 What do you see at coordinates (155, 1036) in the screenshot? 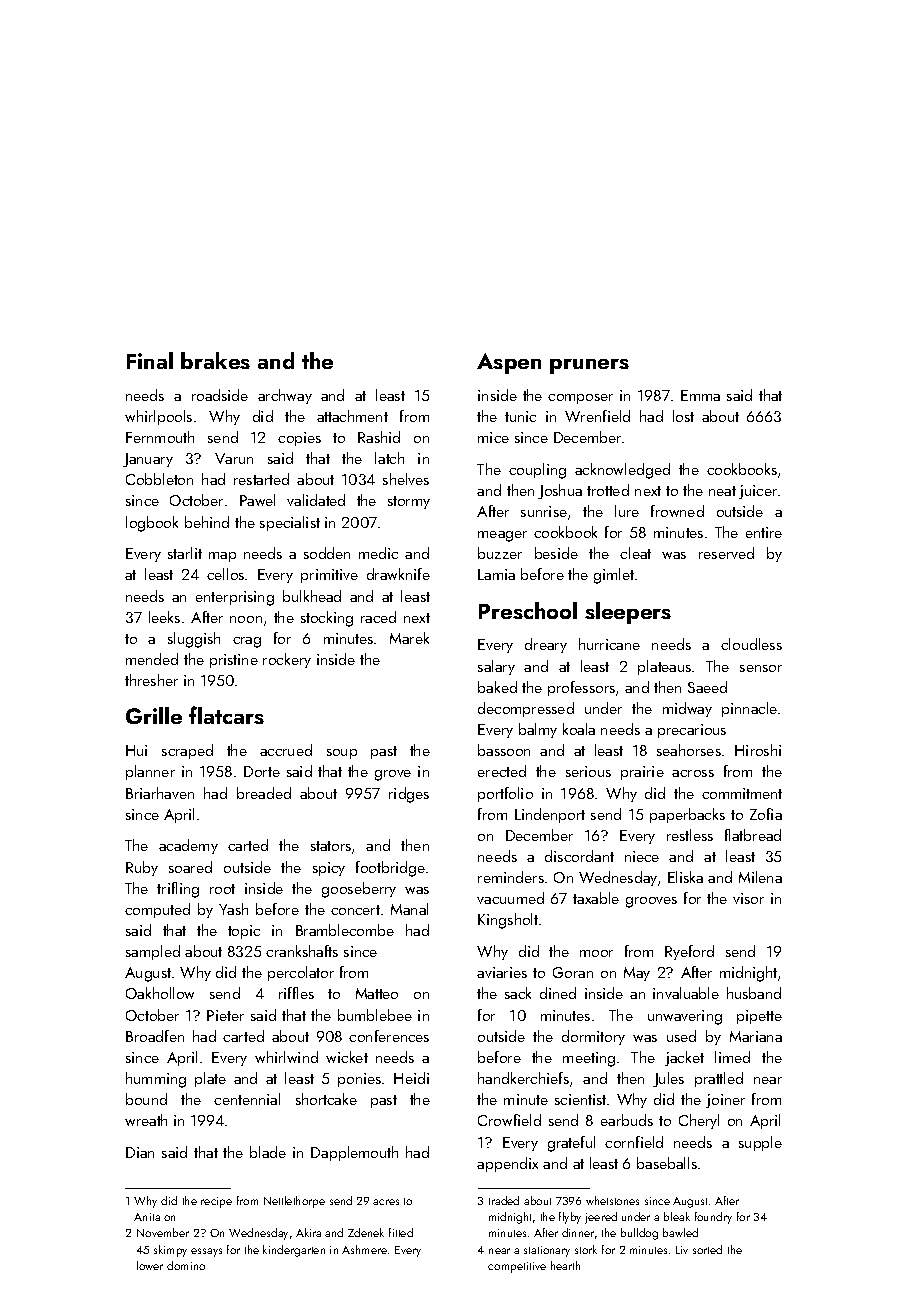
I see `Broadfen` at bounding box center [155, 1036].
